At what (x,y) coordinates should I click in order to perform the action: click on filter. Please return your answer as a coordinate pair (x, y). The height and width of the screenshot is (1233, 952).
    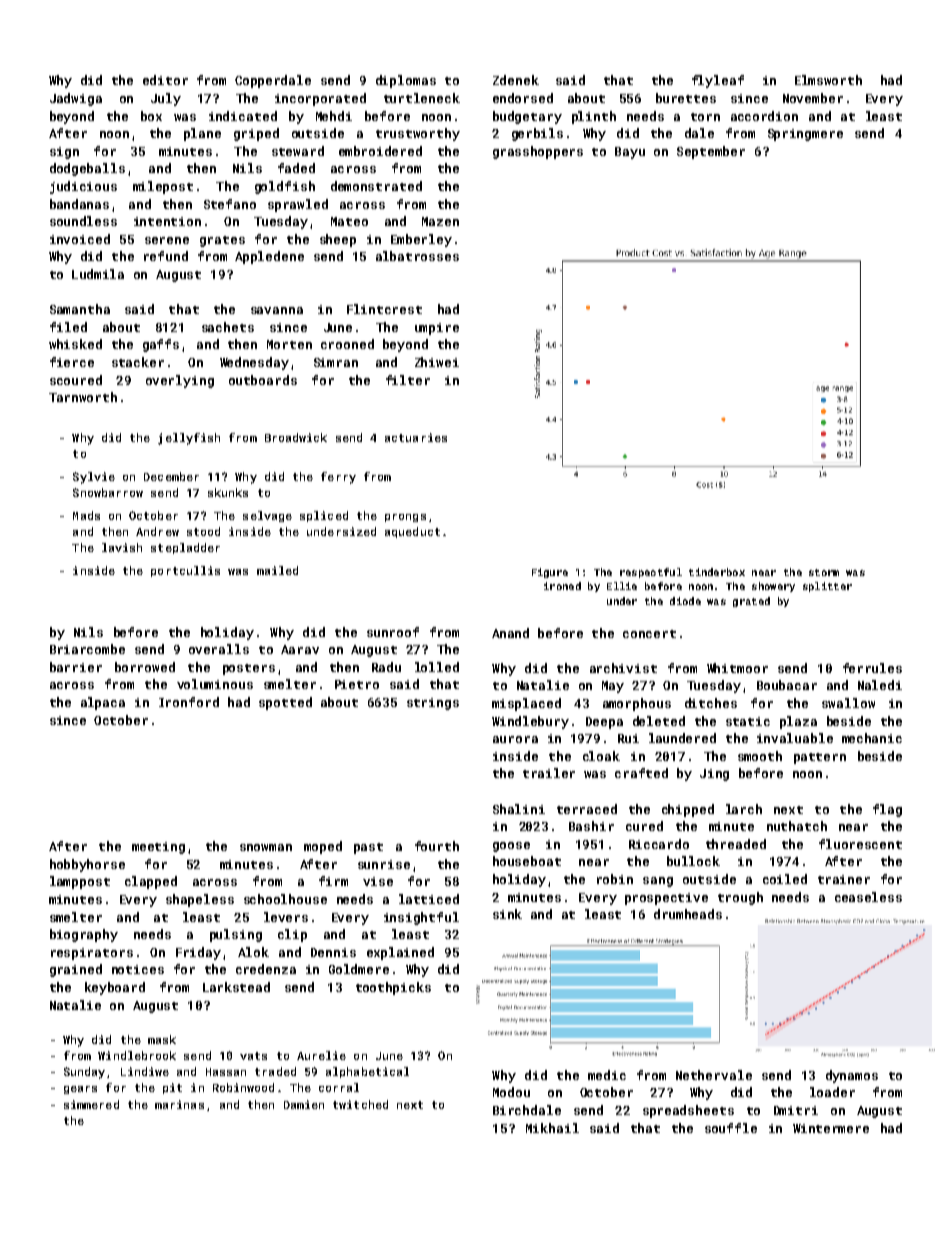
    Looking at the image, I should click on (408, 380).
